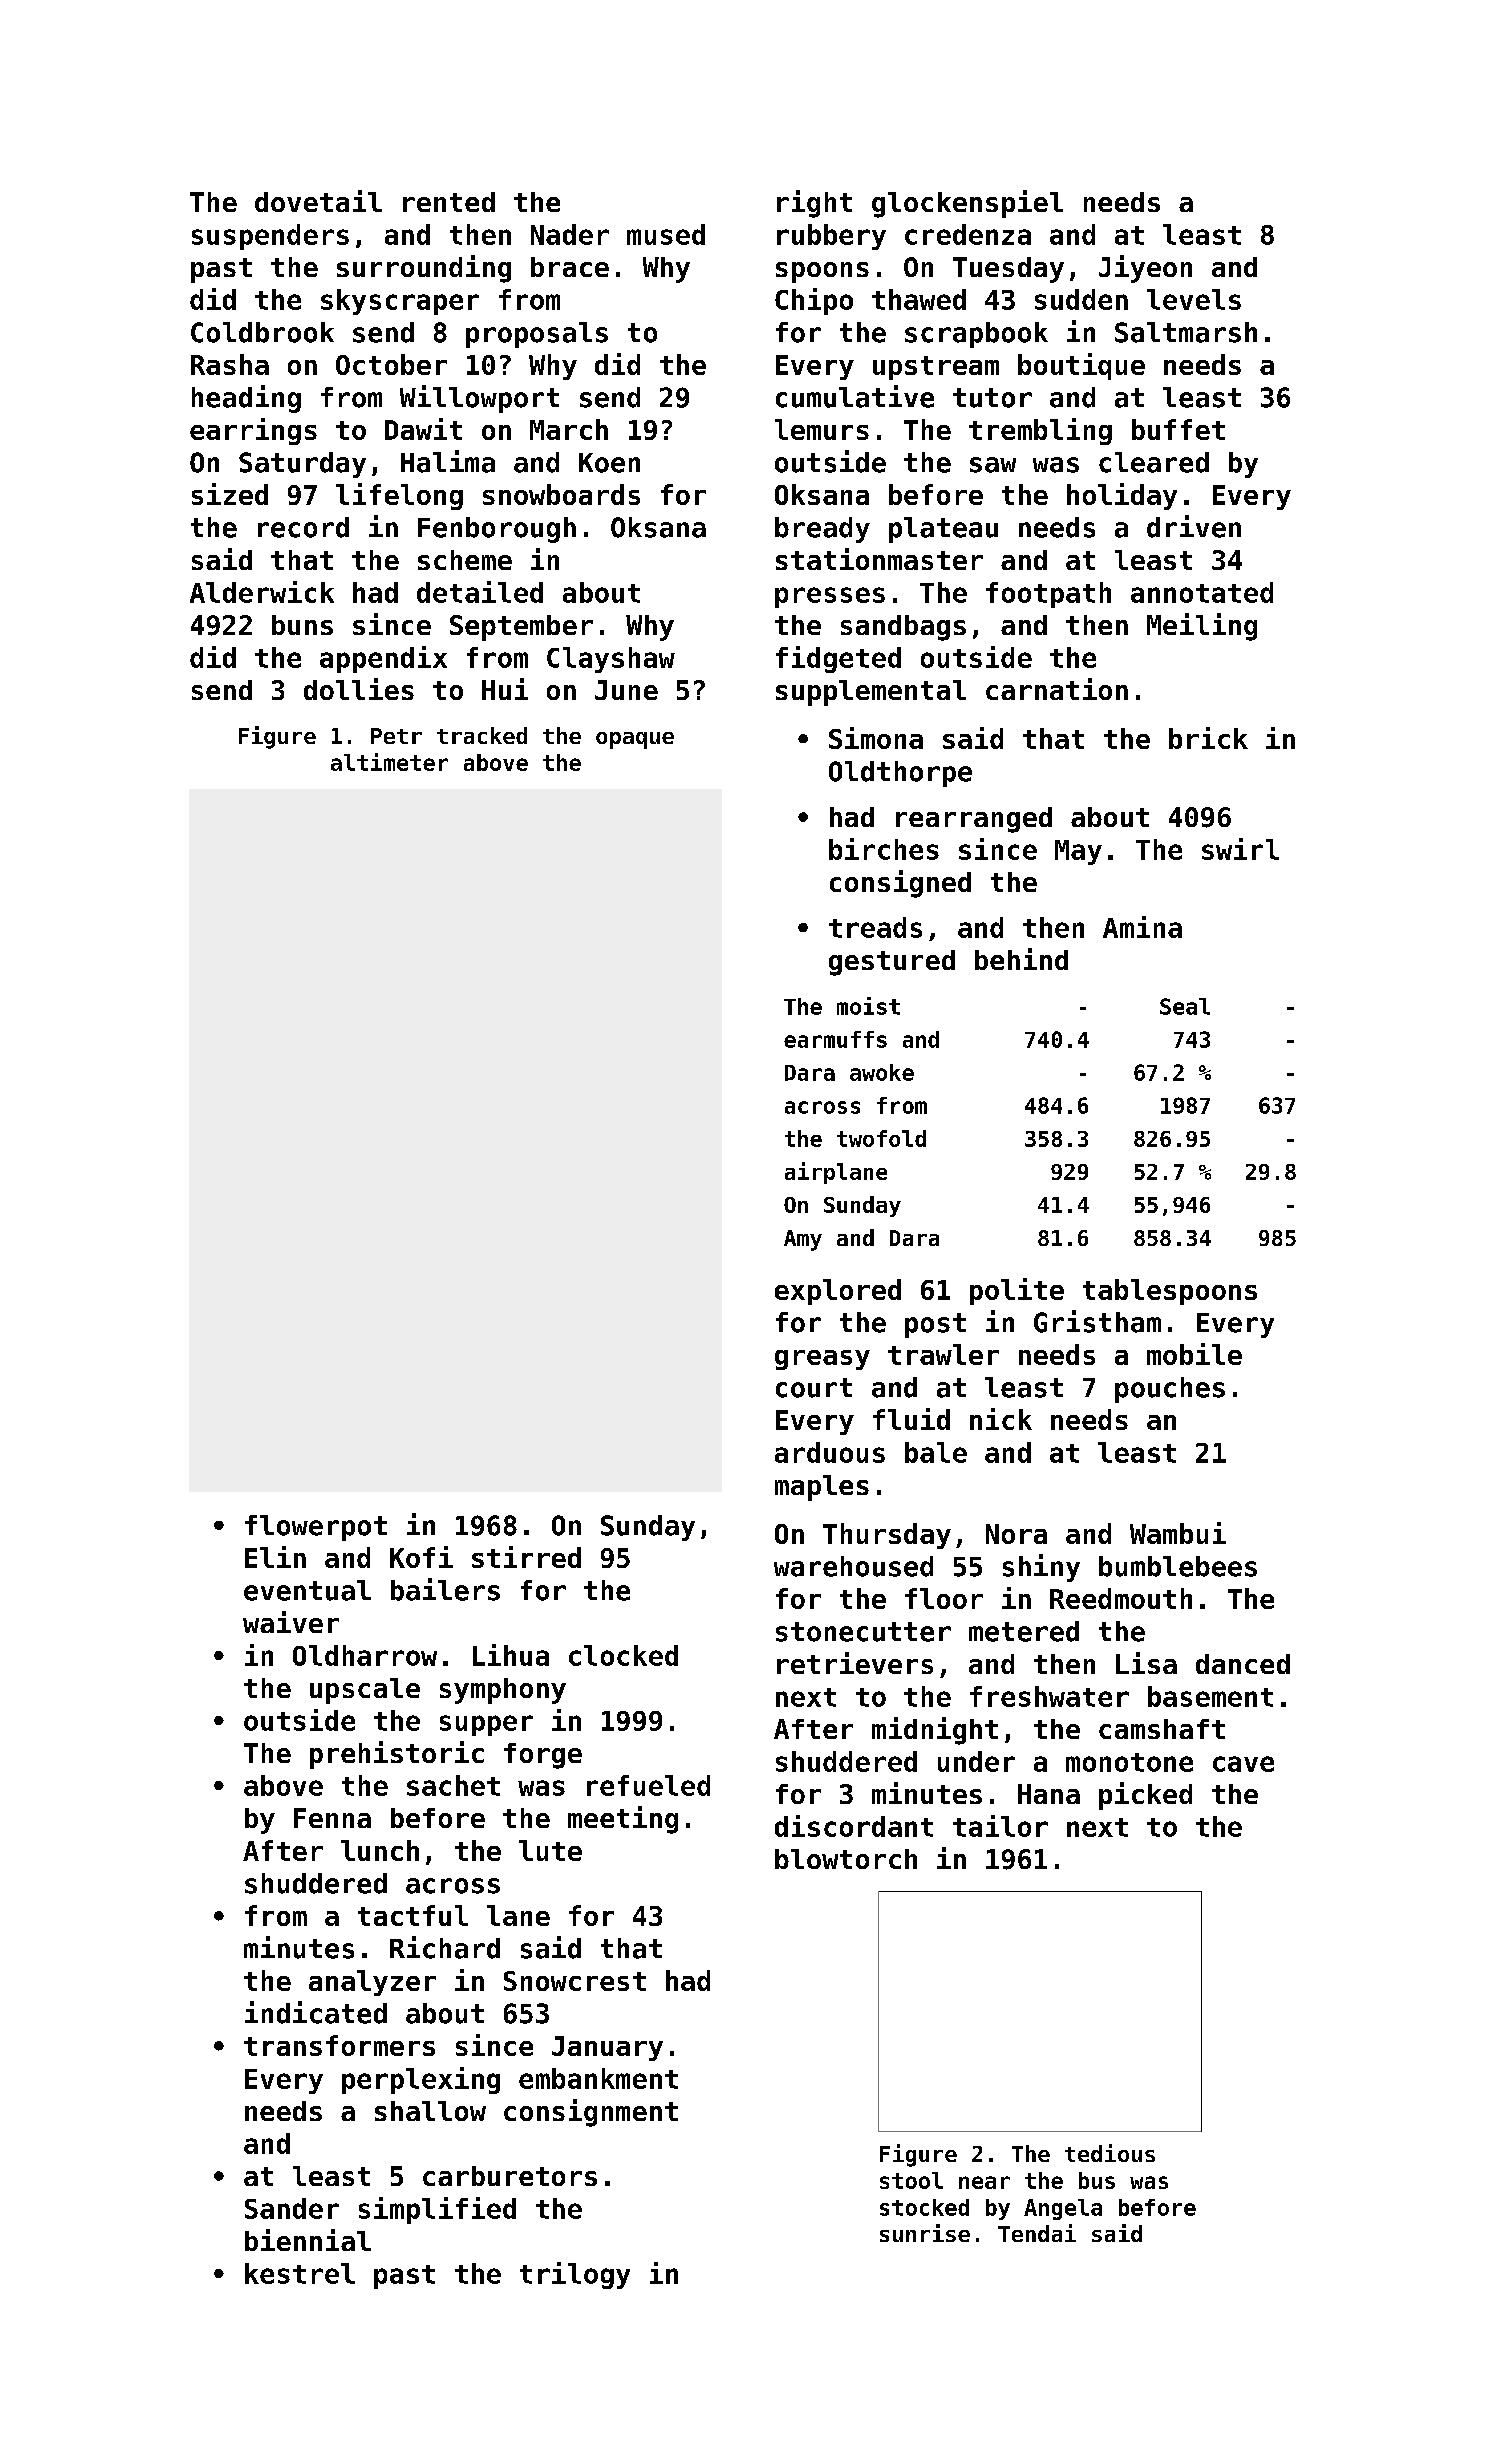 The width and height of the page is (1496, 2464). What do you see at coordinates (1001, 1419) in the page?
I see `nick` at bounding box center [1001, 1419].
